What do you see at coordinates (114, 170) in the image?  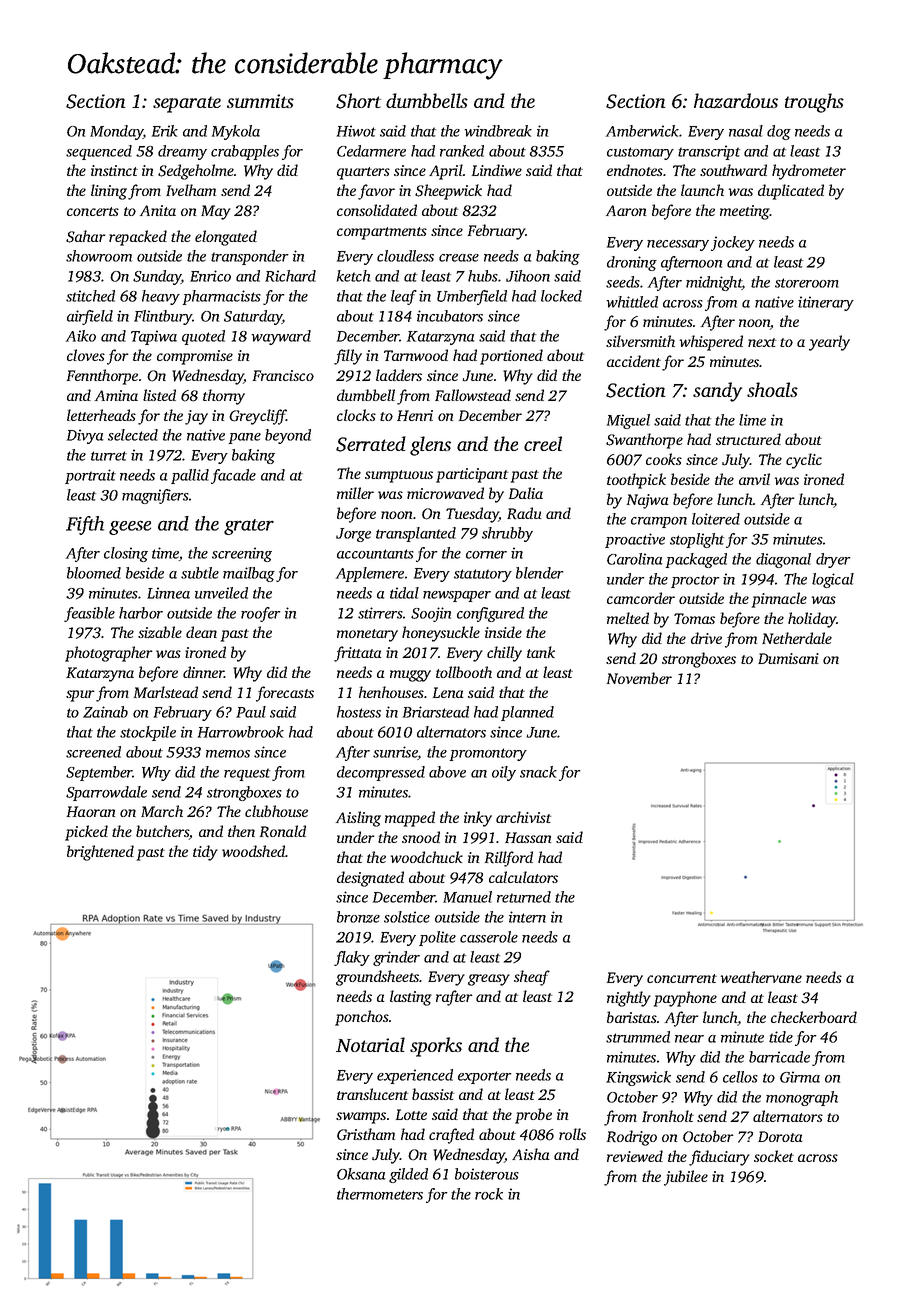 I see `instinct` at bounding box center [114, 170].
